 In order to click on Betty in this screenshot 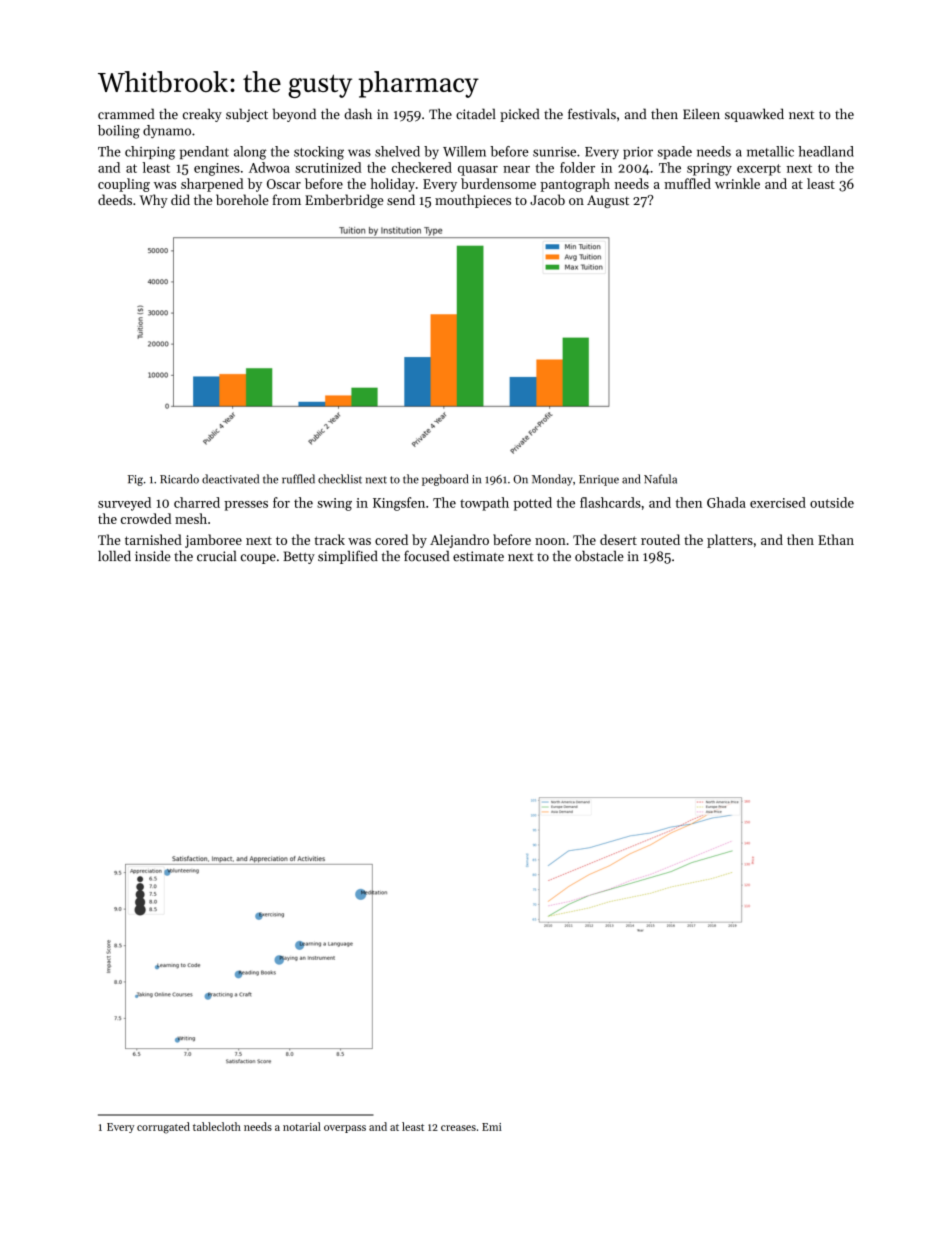, I will do `click(299, 557)`.
